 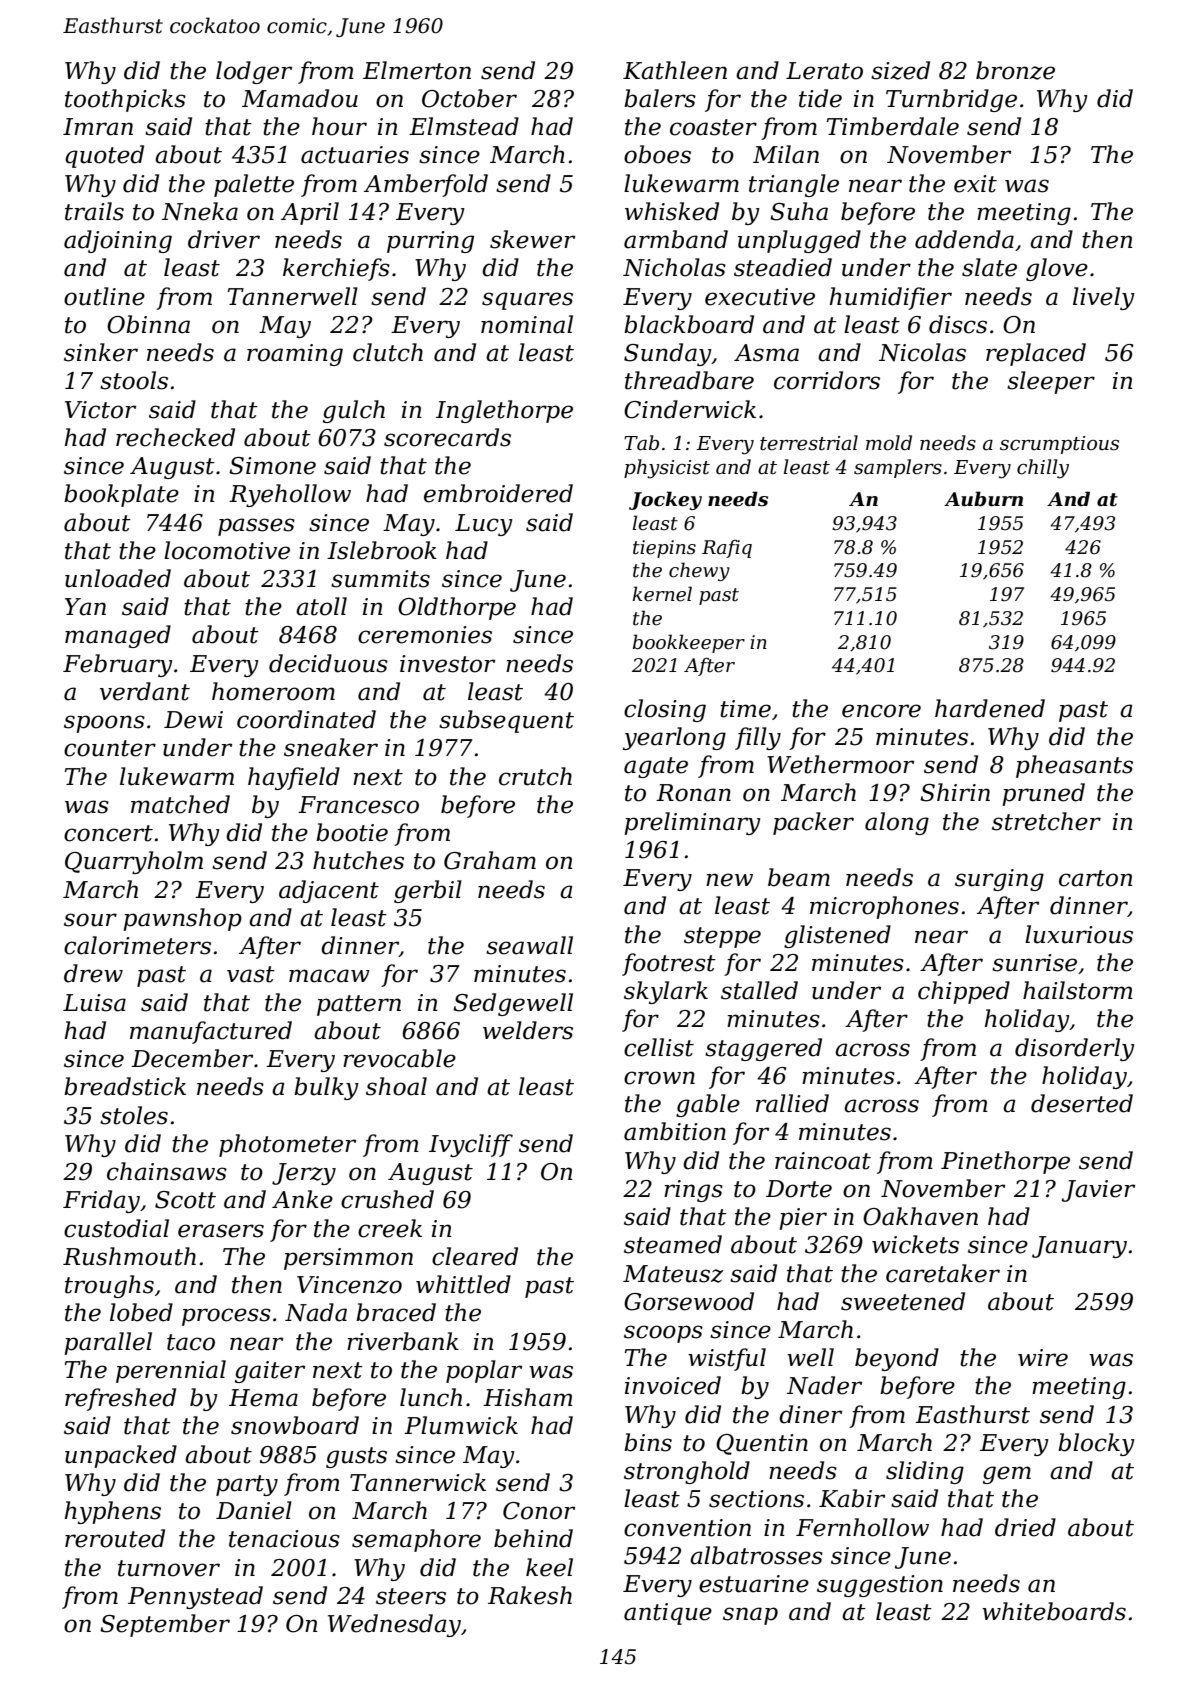 I want to click on bronze, so click(x=1015, y=70).
